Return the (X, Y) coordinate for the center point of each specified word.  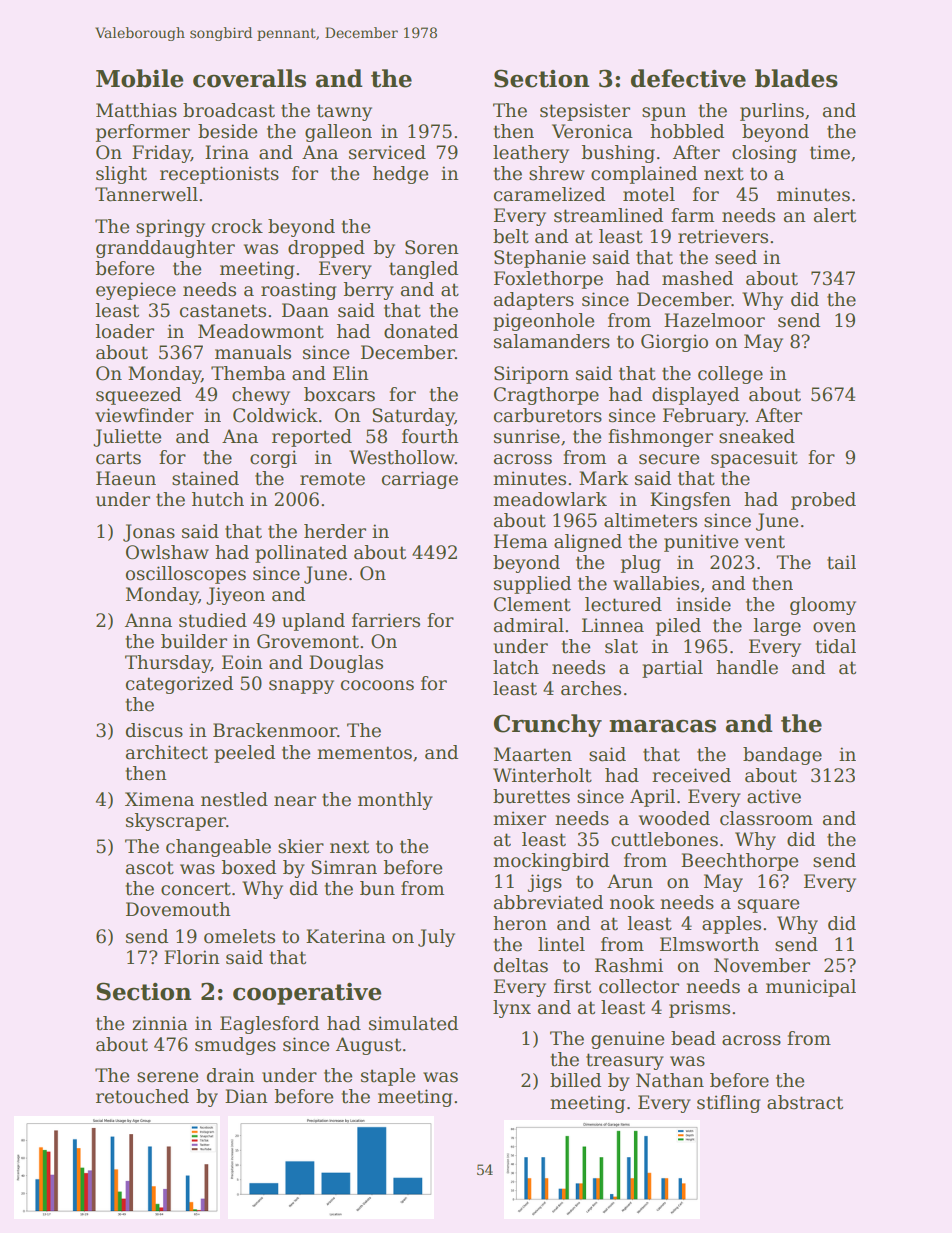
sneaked (757, 436)
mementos (364, 753)
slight (121, 175)
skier (301, 846)
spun (664, 114)
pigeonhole (543, 322)
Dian (246, 1096)
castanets (223, 311)
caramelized (549, 194)
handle (747, 667)
